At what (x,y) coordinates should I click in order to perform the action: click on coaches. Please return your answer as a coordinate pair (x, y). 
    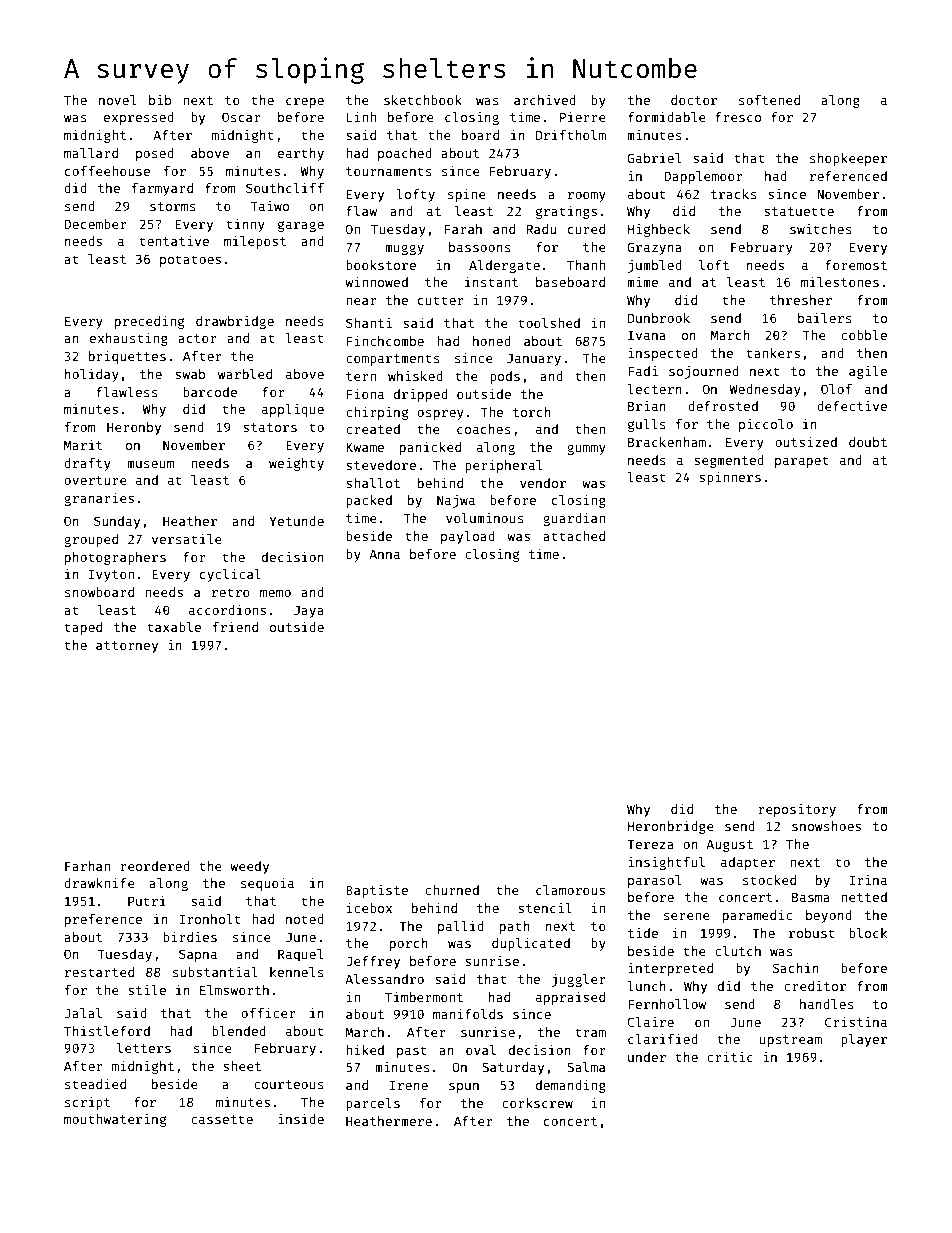
    Looking at the image, I should click on (484, 429).
